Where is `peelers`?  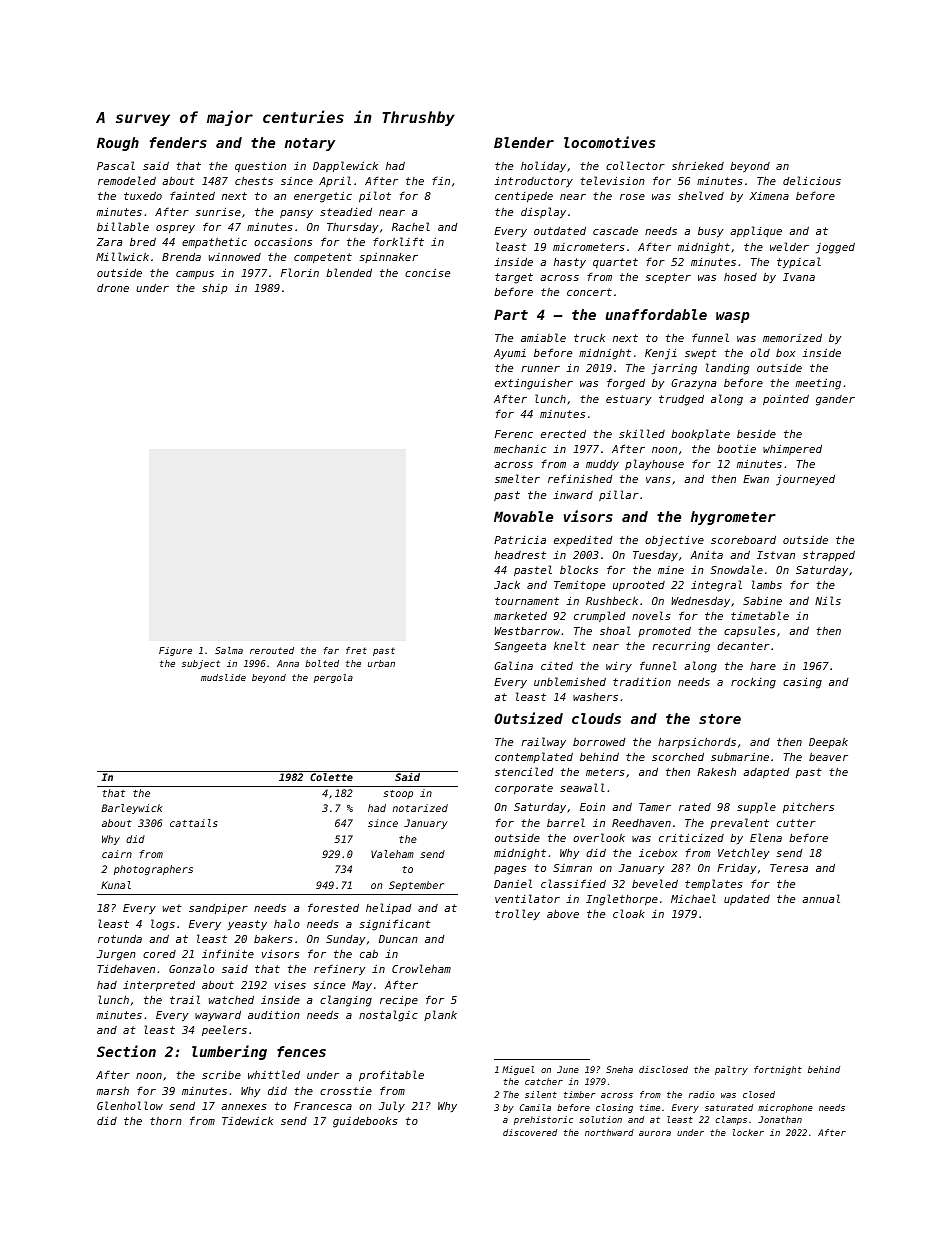 peelers is located at coordinates (224, 1030).
